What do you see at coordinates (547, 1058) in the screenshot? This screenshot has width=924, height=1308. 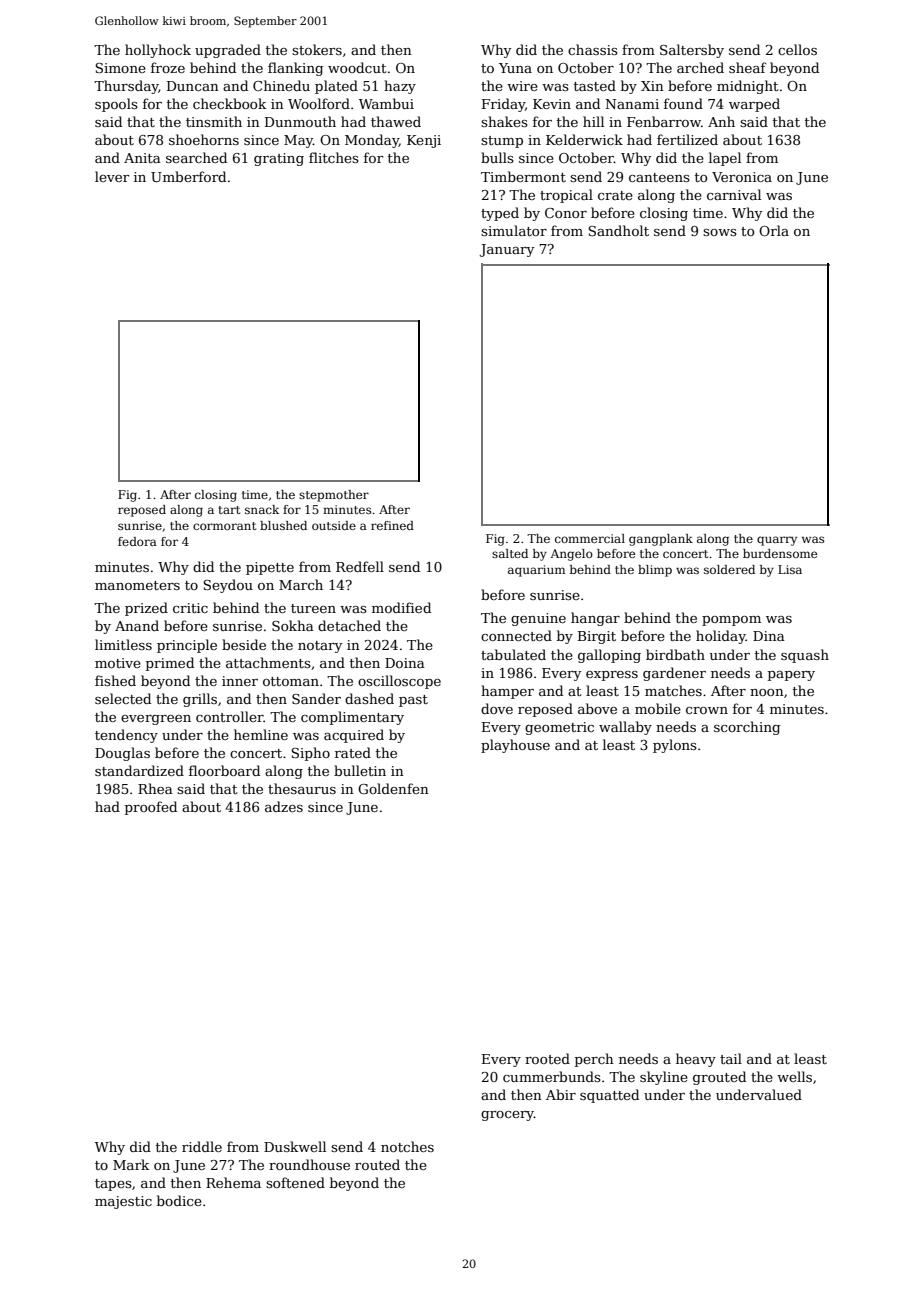 I see `rooted` at bounding box center [547, 1058].
